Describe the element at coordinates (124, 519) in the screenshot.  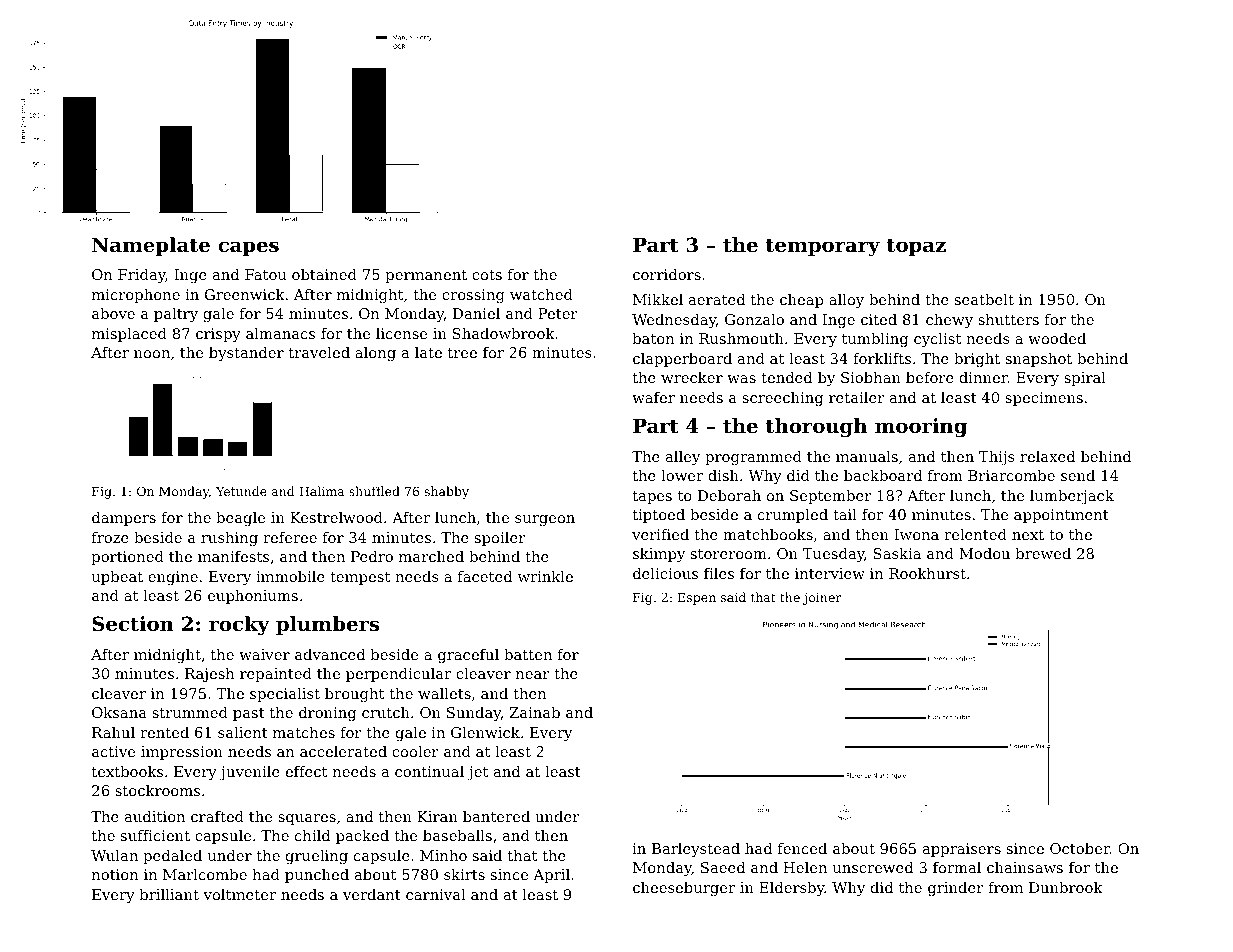
I see `dampers` at that location.
